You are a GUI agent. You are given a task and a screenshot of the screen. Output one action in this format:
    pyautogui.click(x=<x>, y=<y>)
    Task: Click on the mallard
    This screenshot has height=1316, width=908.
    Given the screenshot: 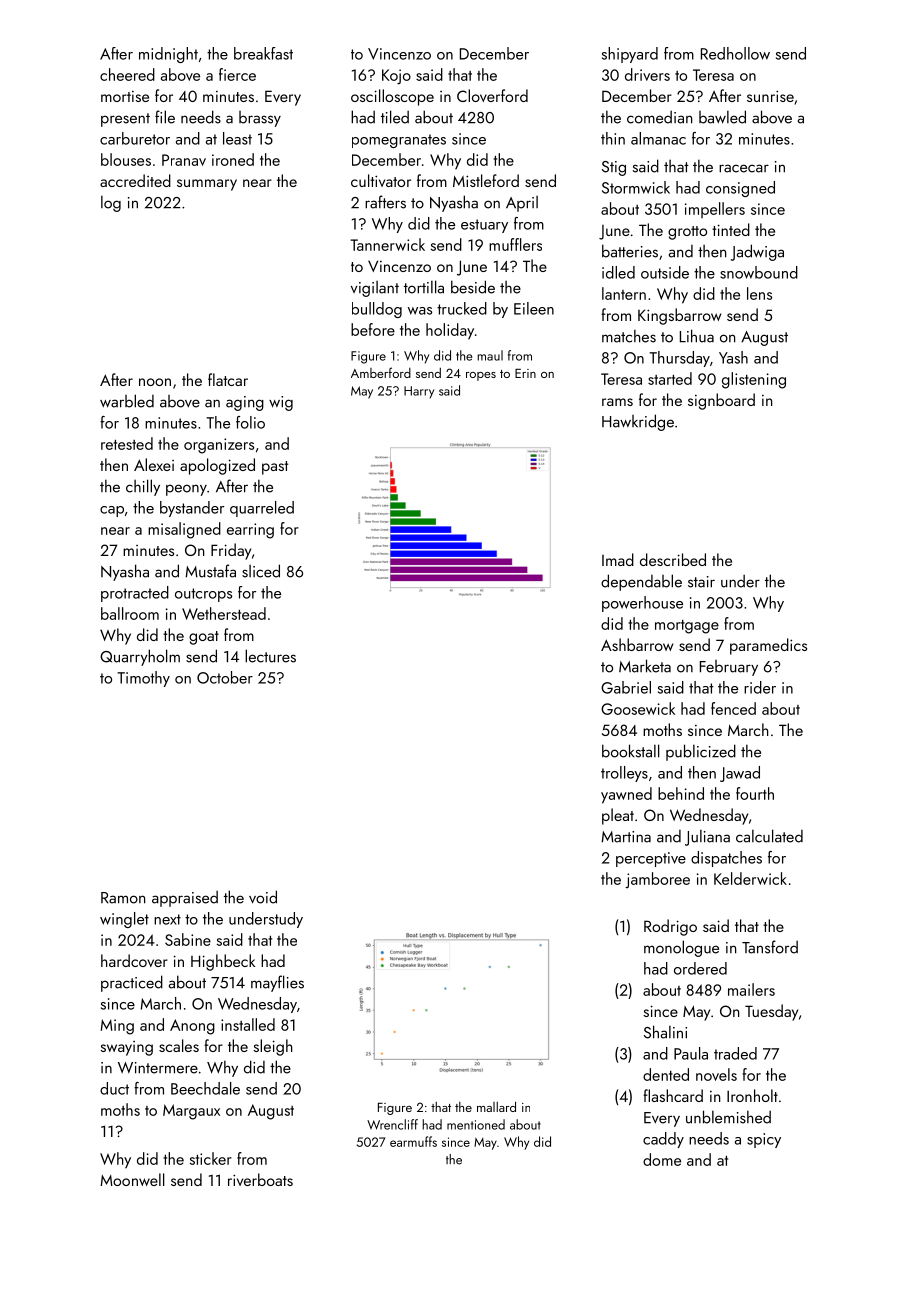 What is the action you would take?
    pyautogui.click(x=496, y=1106)
